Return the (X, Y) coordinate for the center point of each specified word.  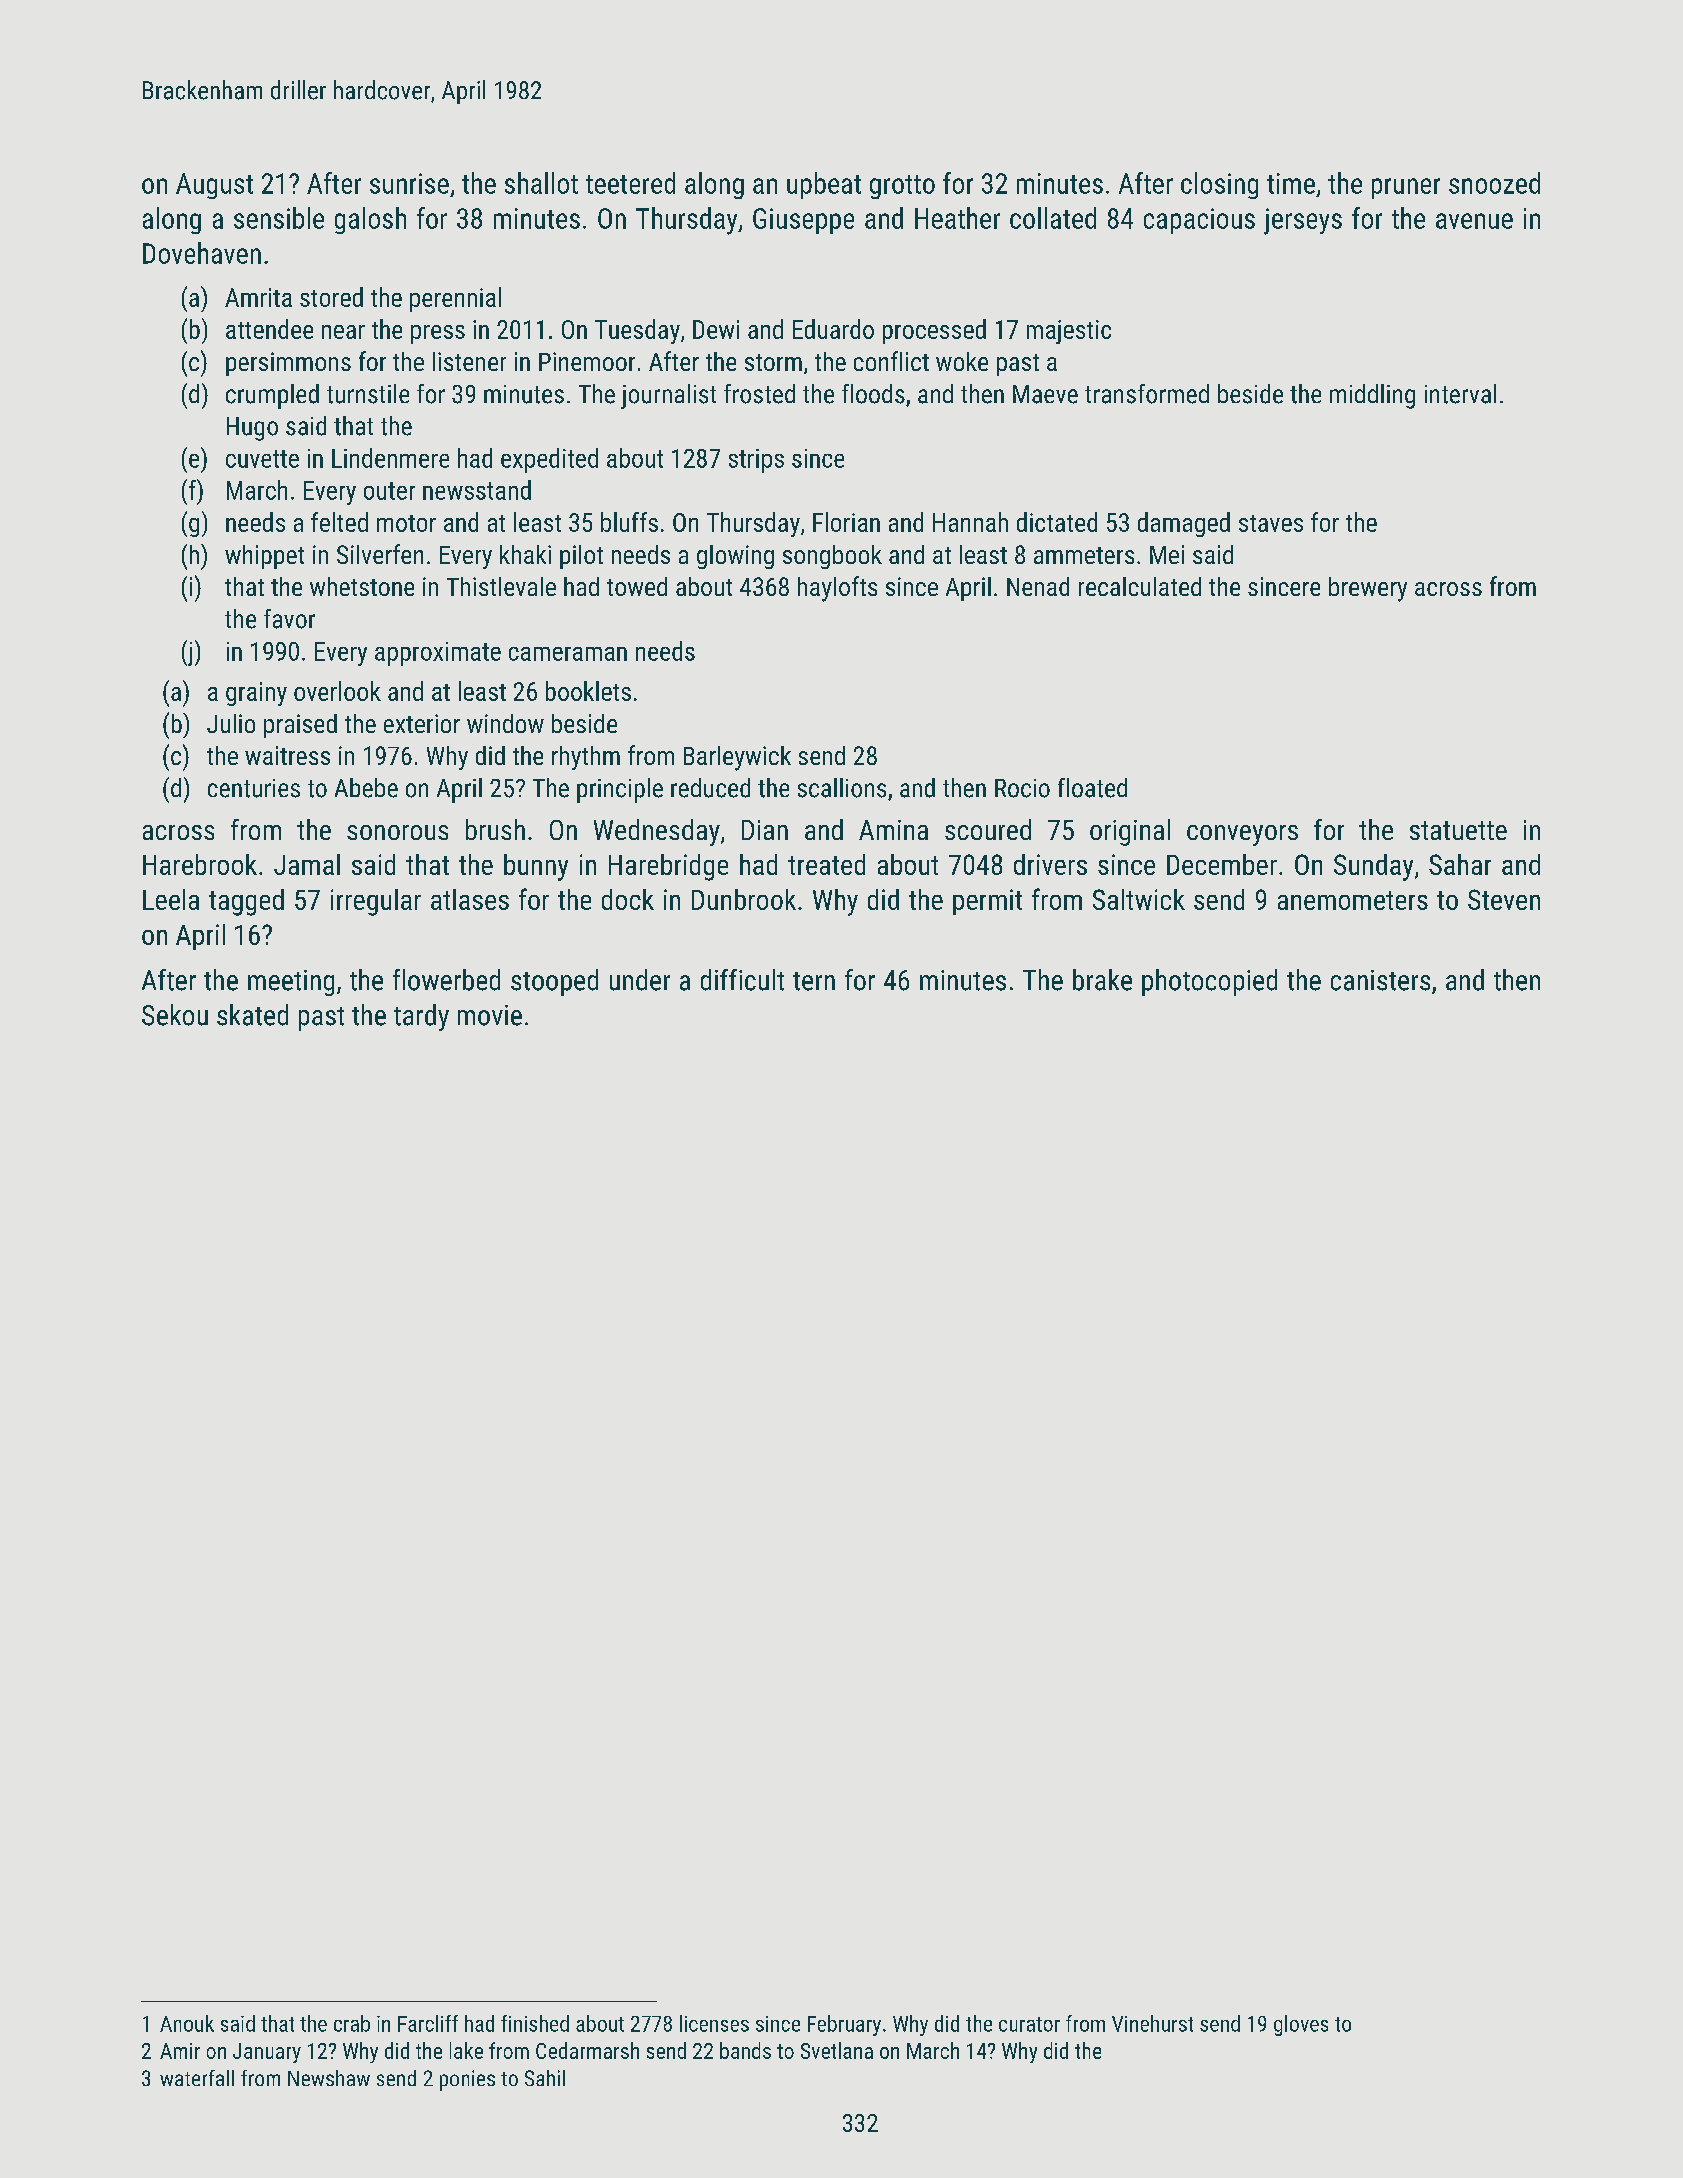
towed (637, 586)
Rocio (1022, 788)
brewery (1368, 589)
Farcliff (428, 2023)
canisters (1380, 980)
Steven (1504, 899)
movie (490, 1015)
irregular (376, 902)
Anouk (187, 2023)
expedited (549, 460)
